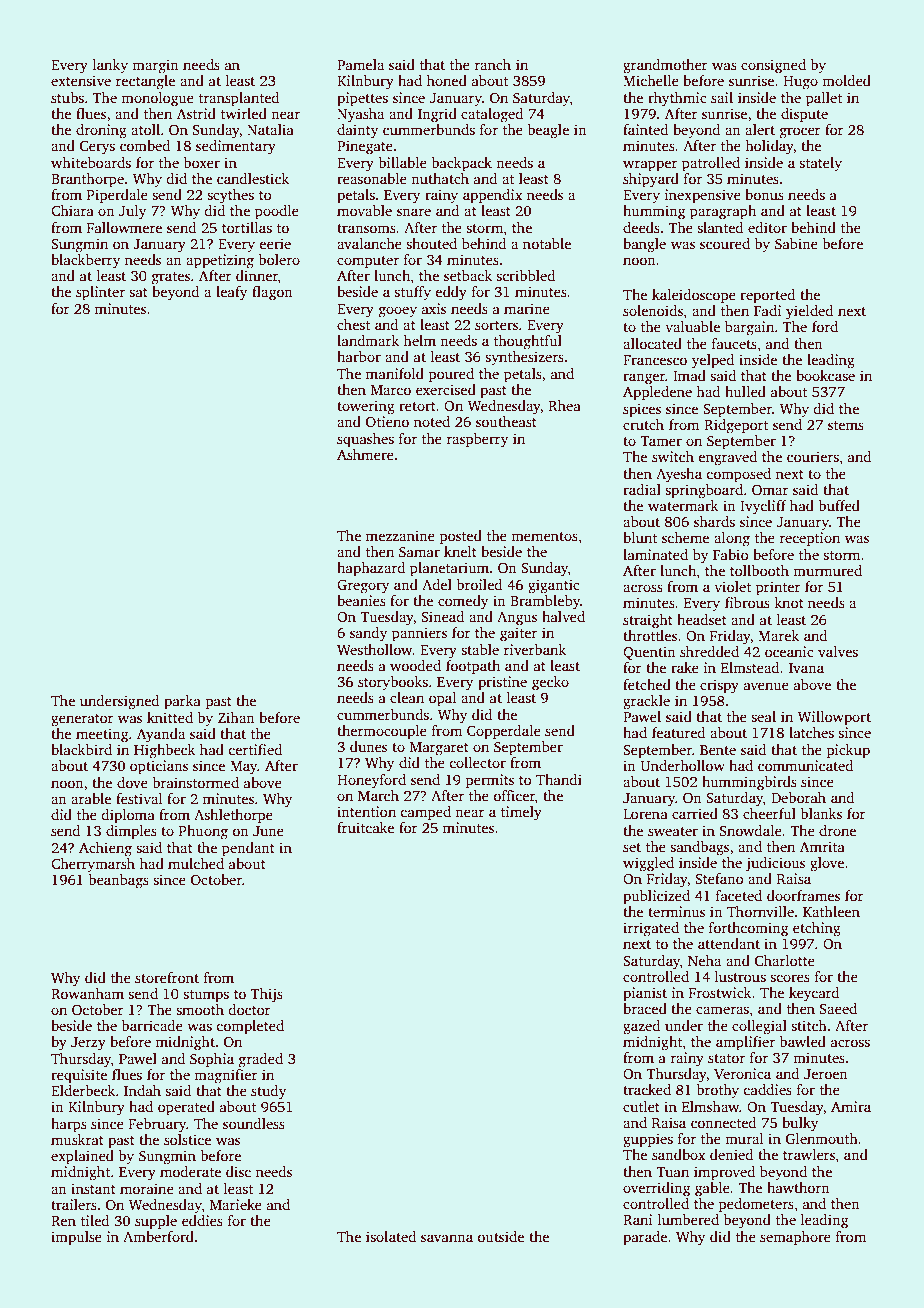 This screenshot has width=924, height=1308. Describe the element at coordinates (82, 720) in the screenshot. I see `generator` at that location.
